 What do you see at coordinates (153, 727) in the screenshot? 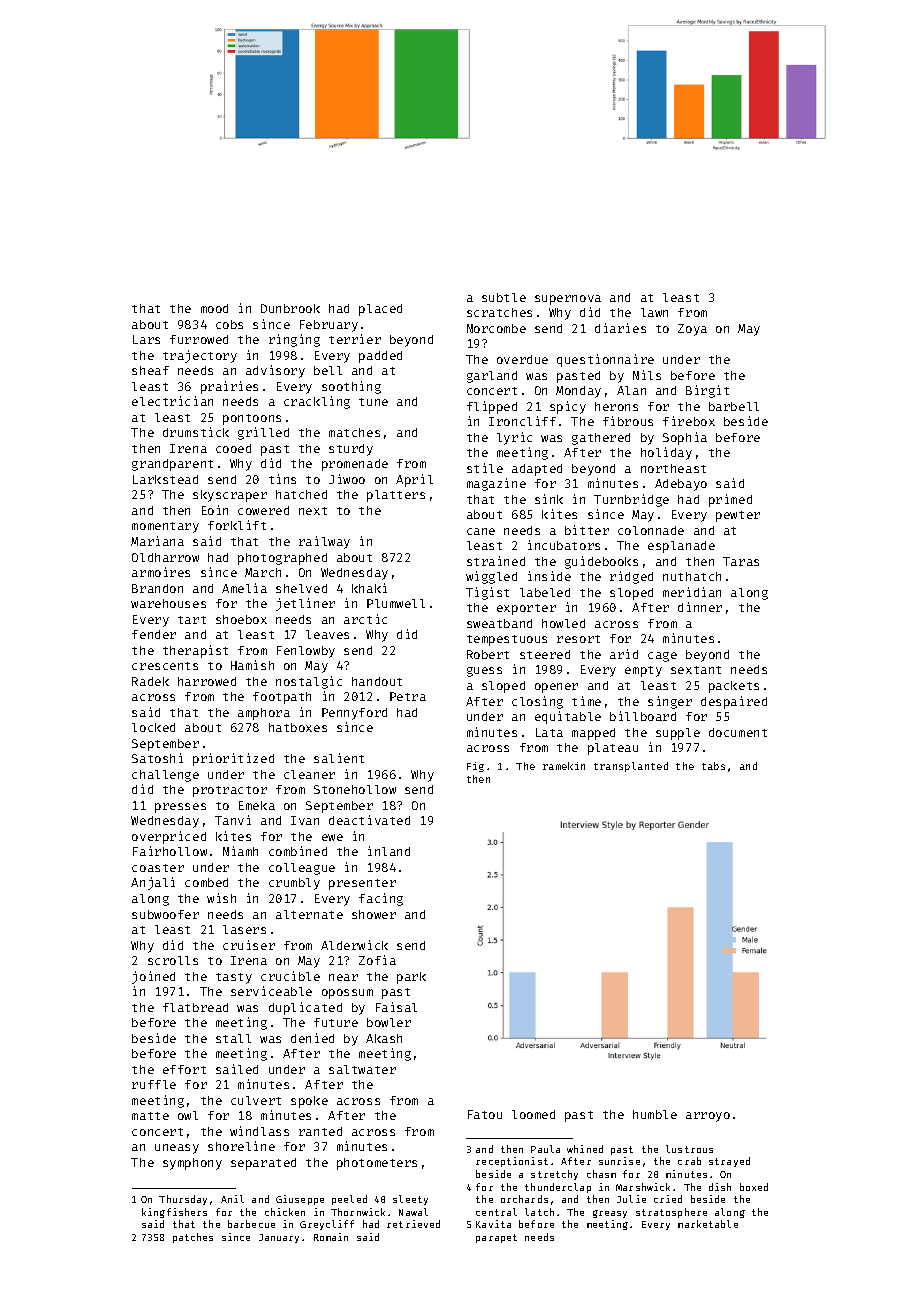
I see `locked` at bounding box center [153, 727].
